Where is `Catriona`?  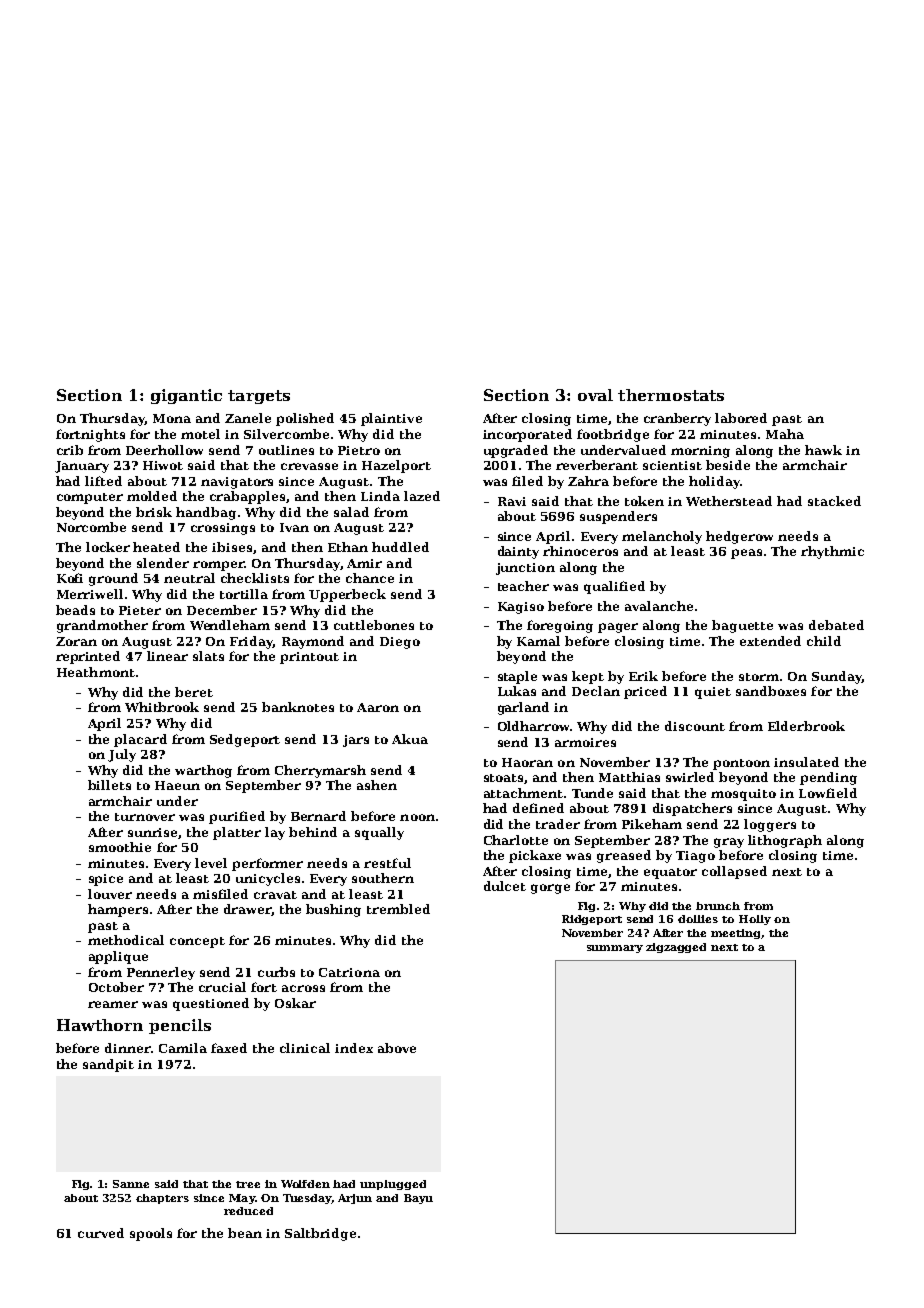 Catriona is located at coordinates (349, 972).
